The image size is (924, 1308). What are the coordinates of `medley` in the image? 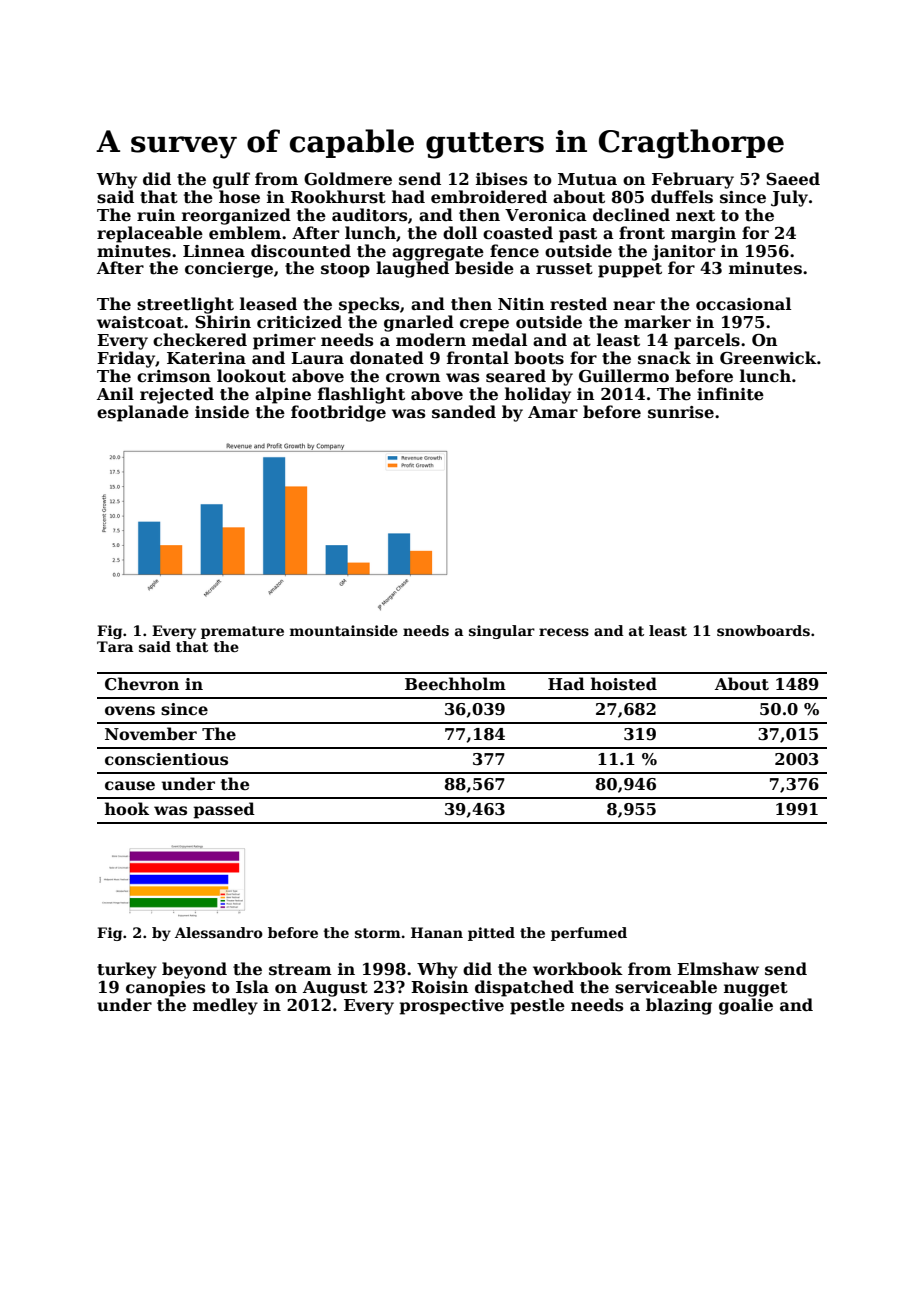 It's located at (225, 1006).
